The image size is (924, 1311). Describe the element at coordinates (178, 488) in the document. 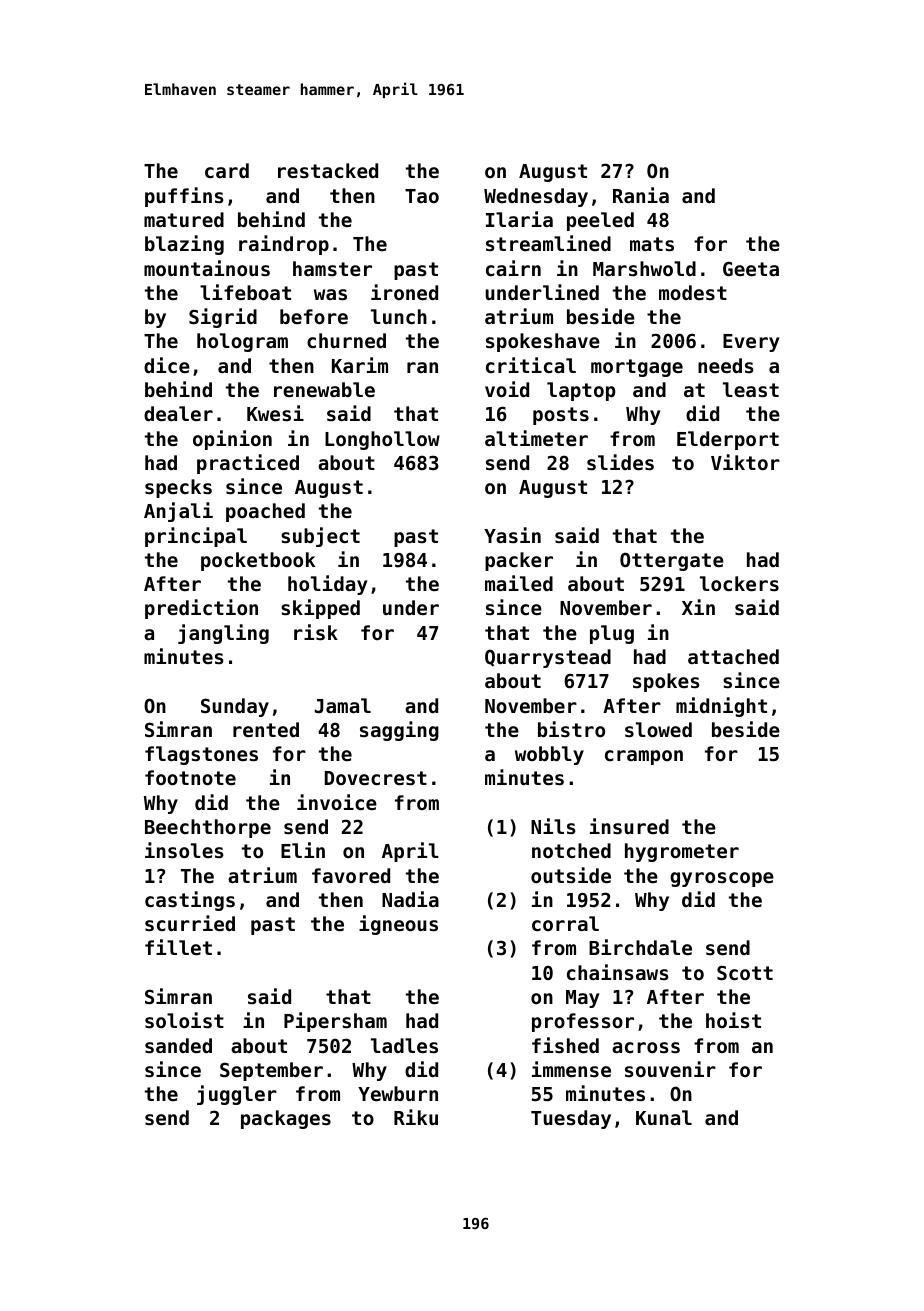

I see `specks` at that location.
